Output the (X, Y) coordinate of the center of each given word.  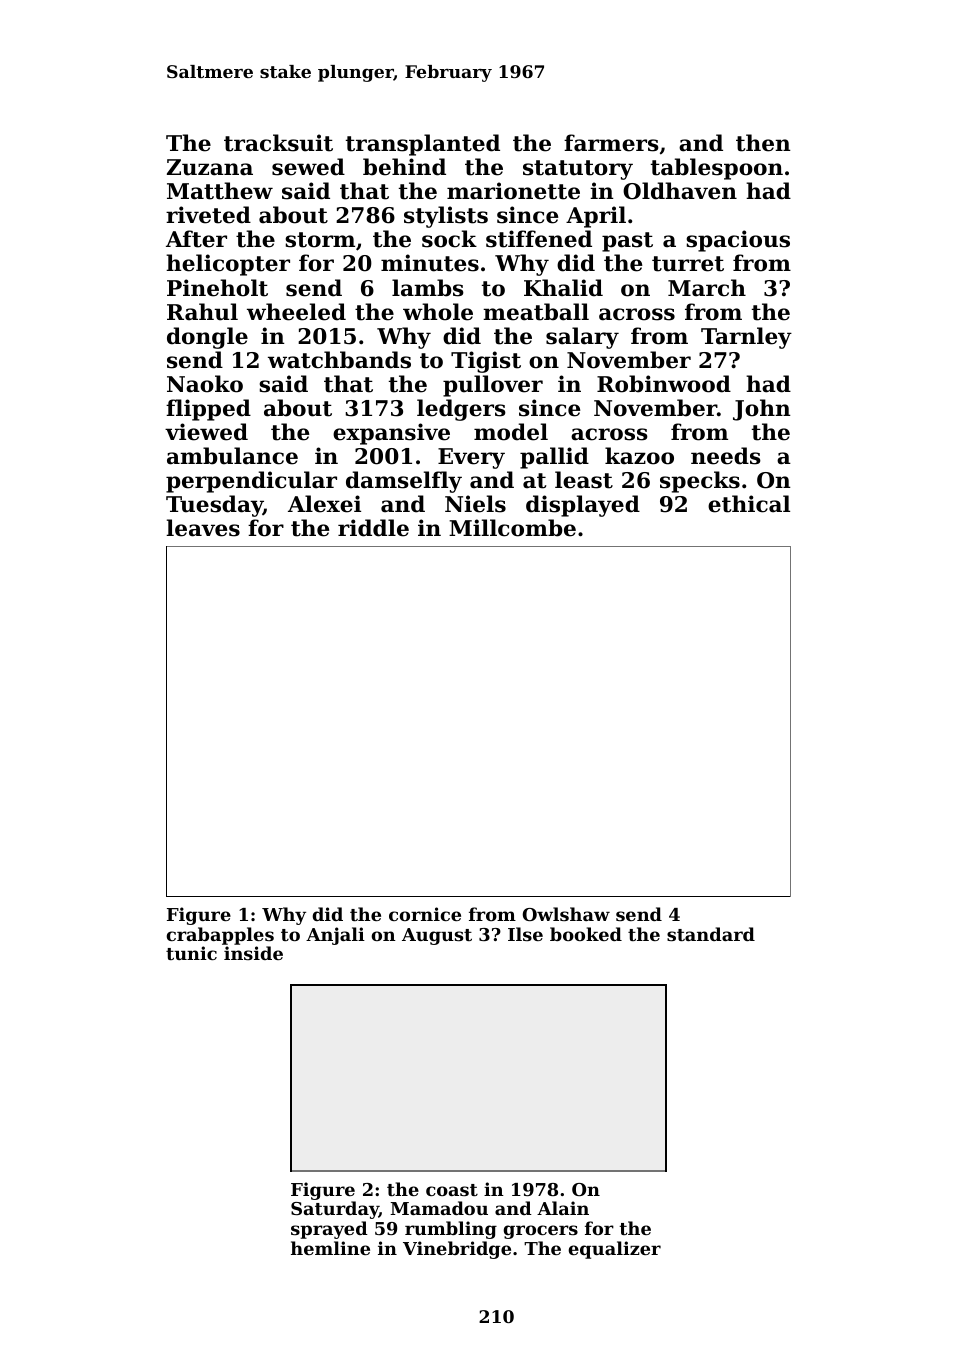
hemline (330, 1248)
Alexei (324, 504)
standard (711, 934)
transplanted (423, 145)
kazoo (639, 456)
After (196, 239)
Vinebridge (457, 1250)
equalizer (614, 1250)
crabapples (220, 936)
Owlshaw (566, 914)
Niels (475, 504)
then (763, 143)
